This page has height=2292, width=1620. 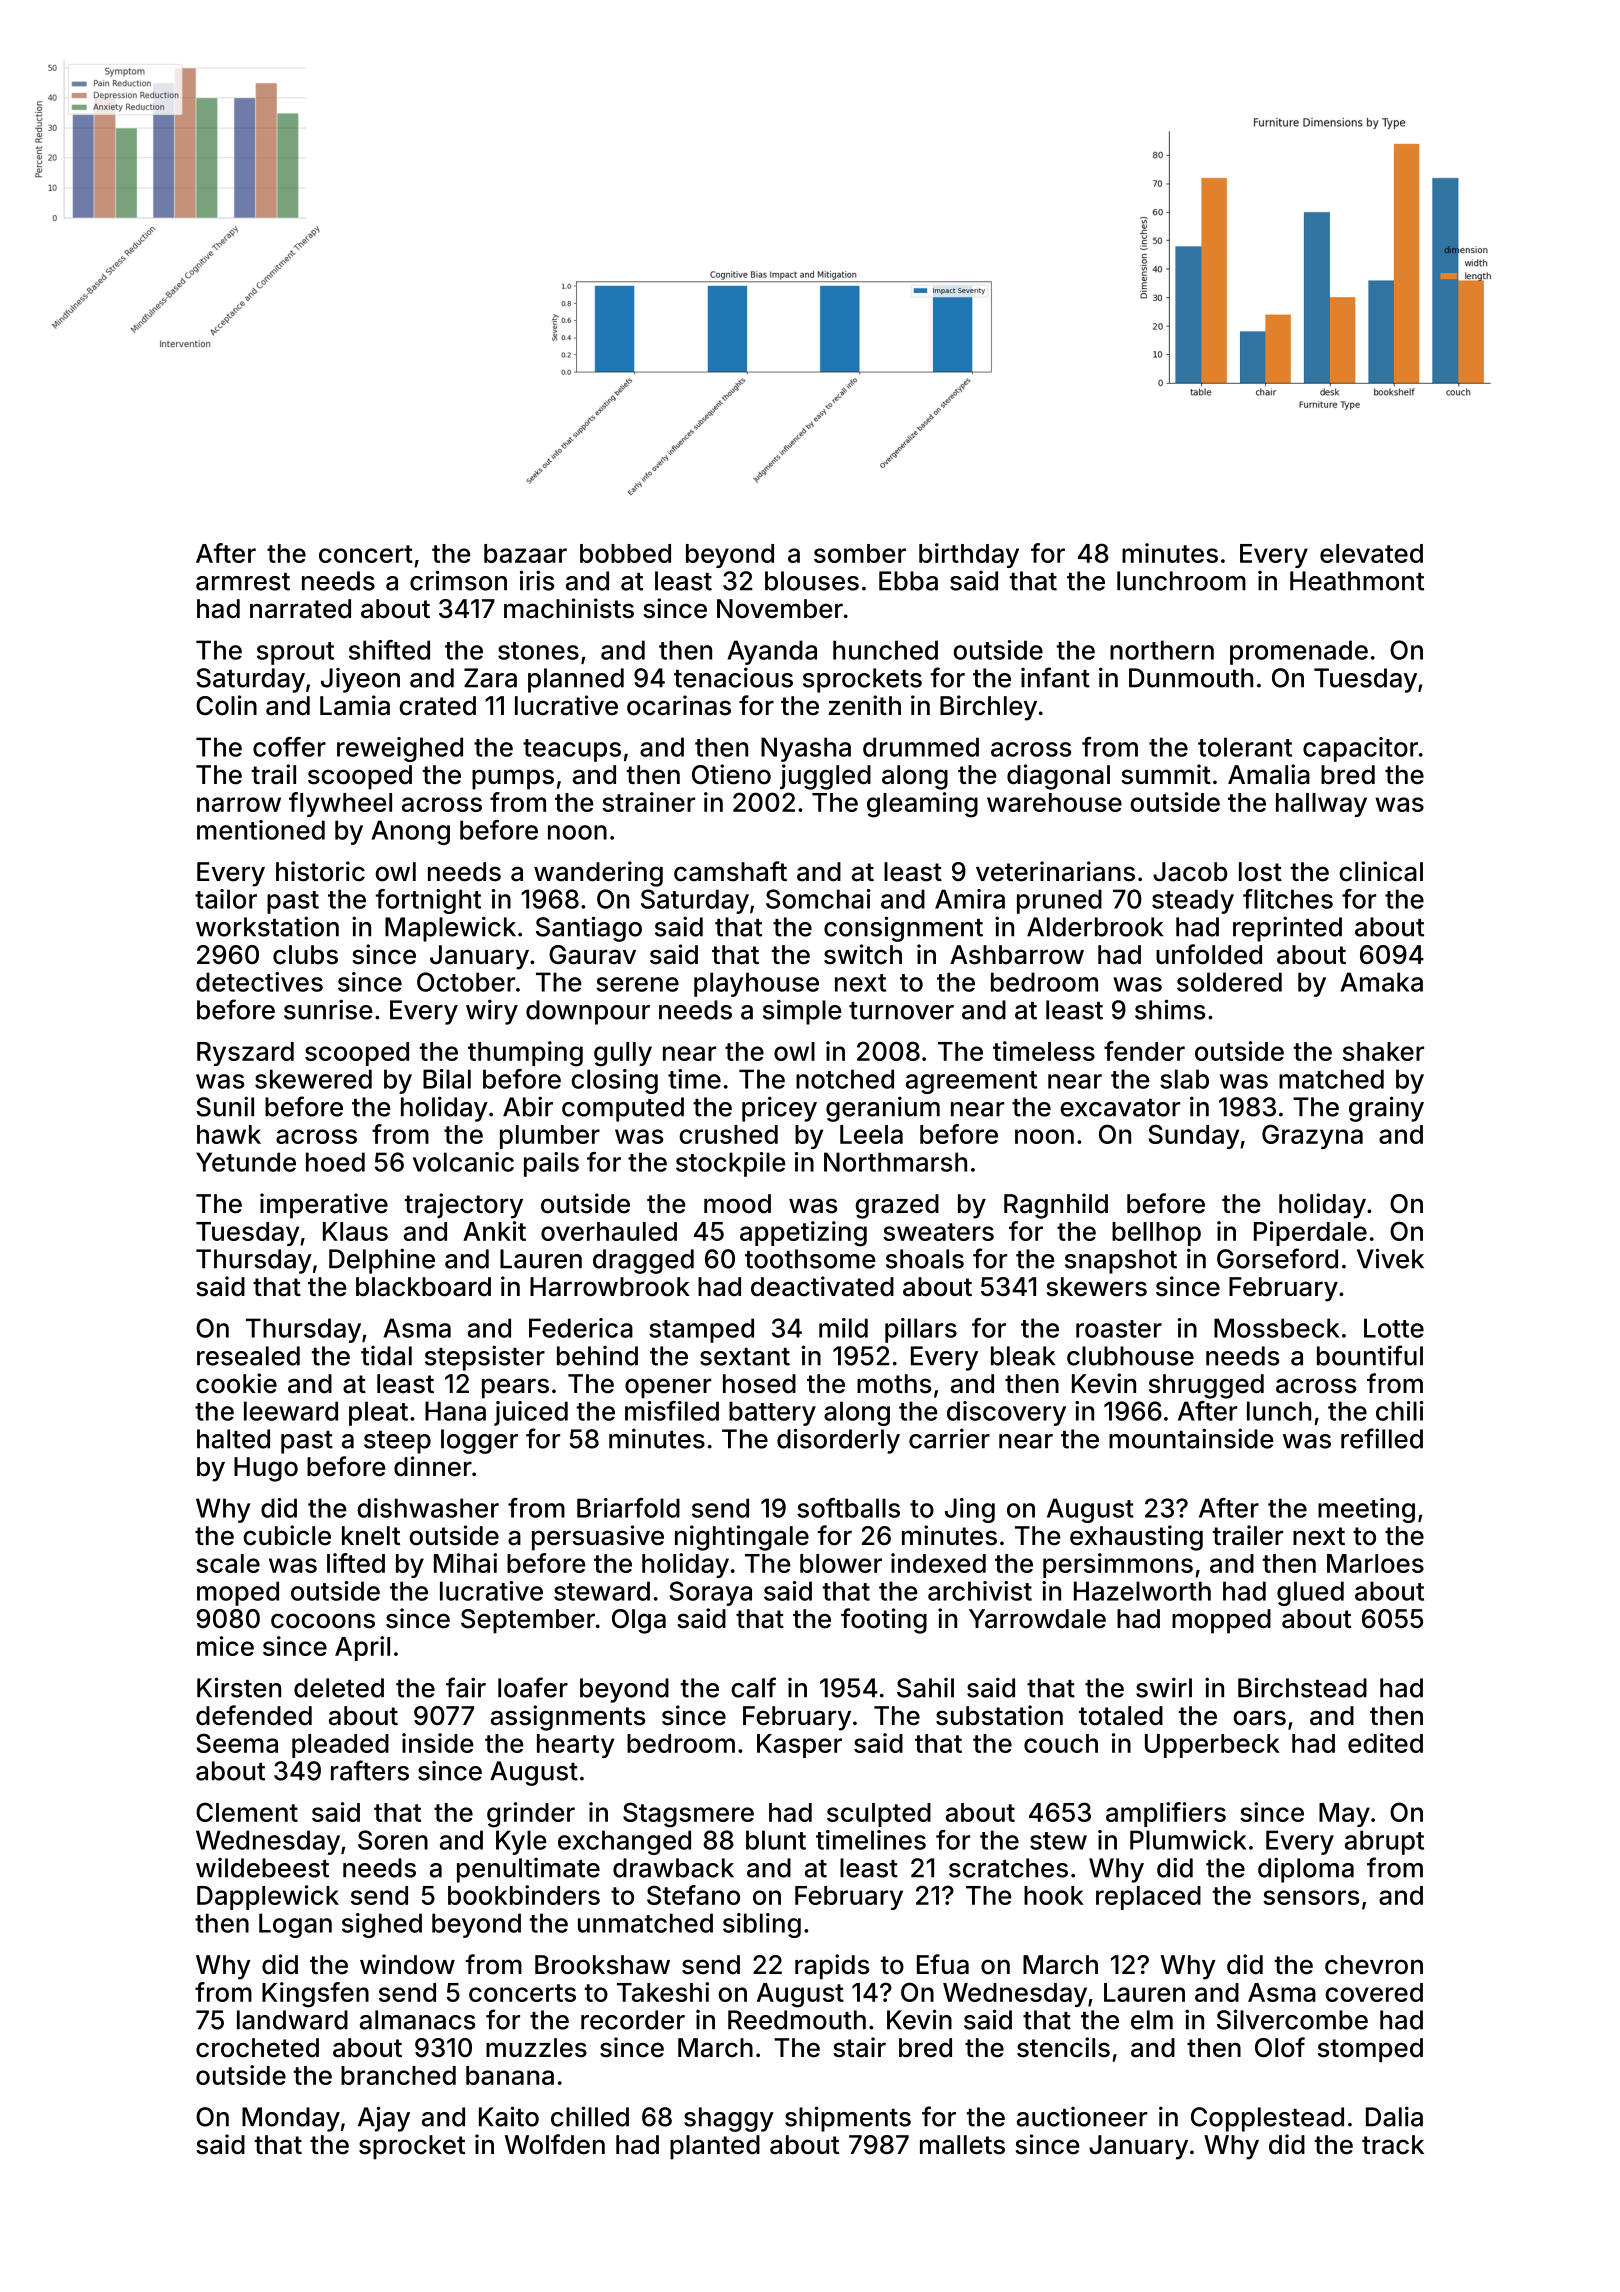 What do you see at coordinates (1277, 1328) in the page?
I see `Mossbeck` at bounding box center [1277, 1328].
